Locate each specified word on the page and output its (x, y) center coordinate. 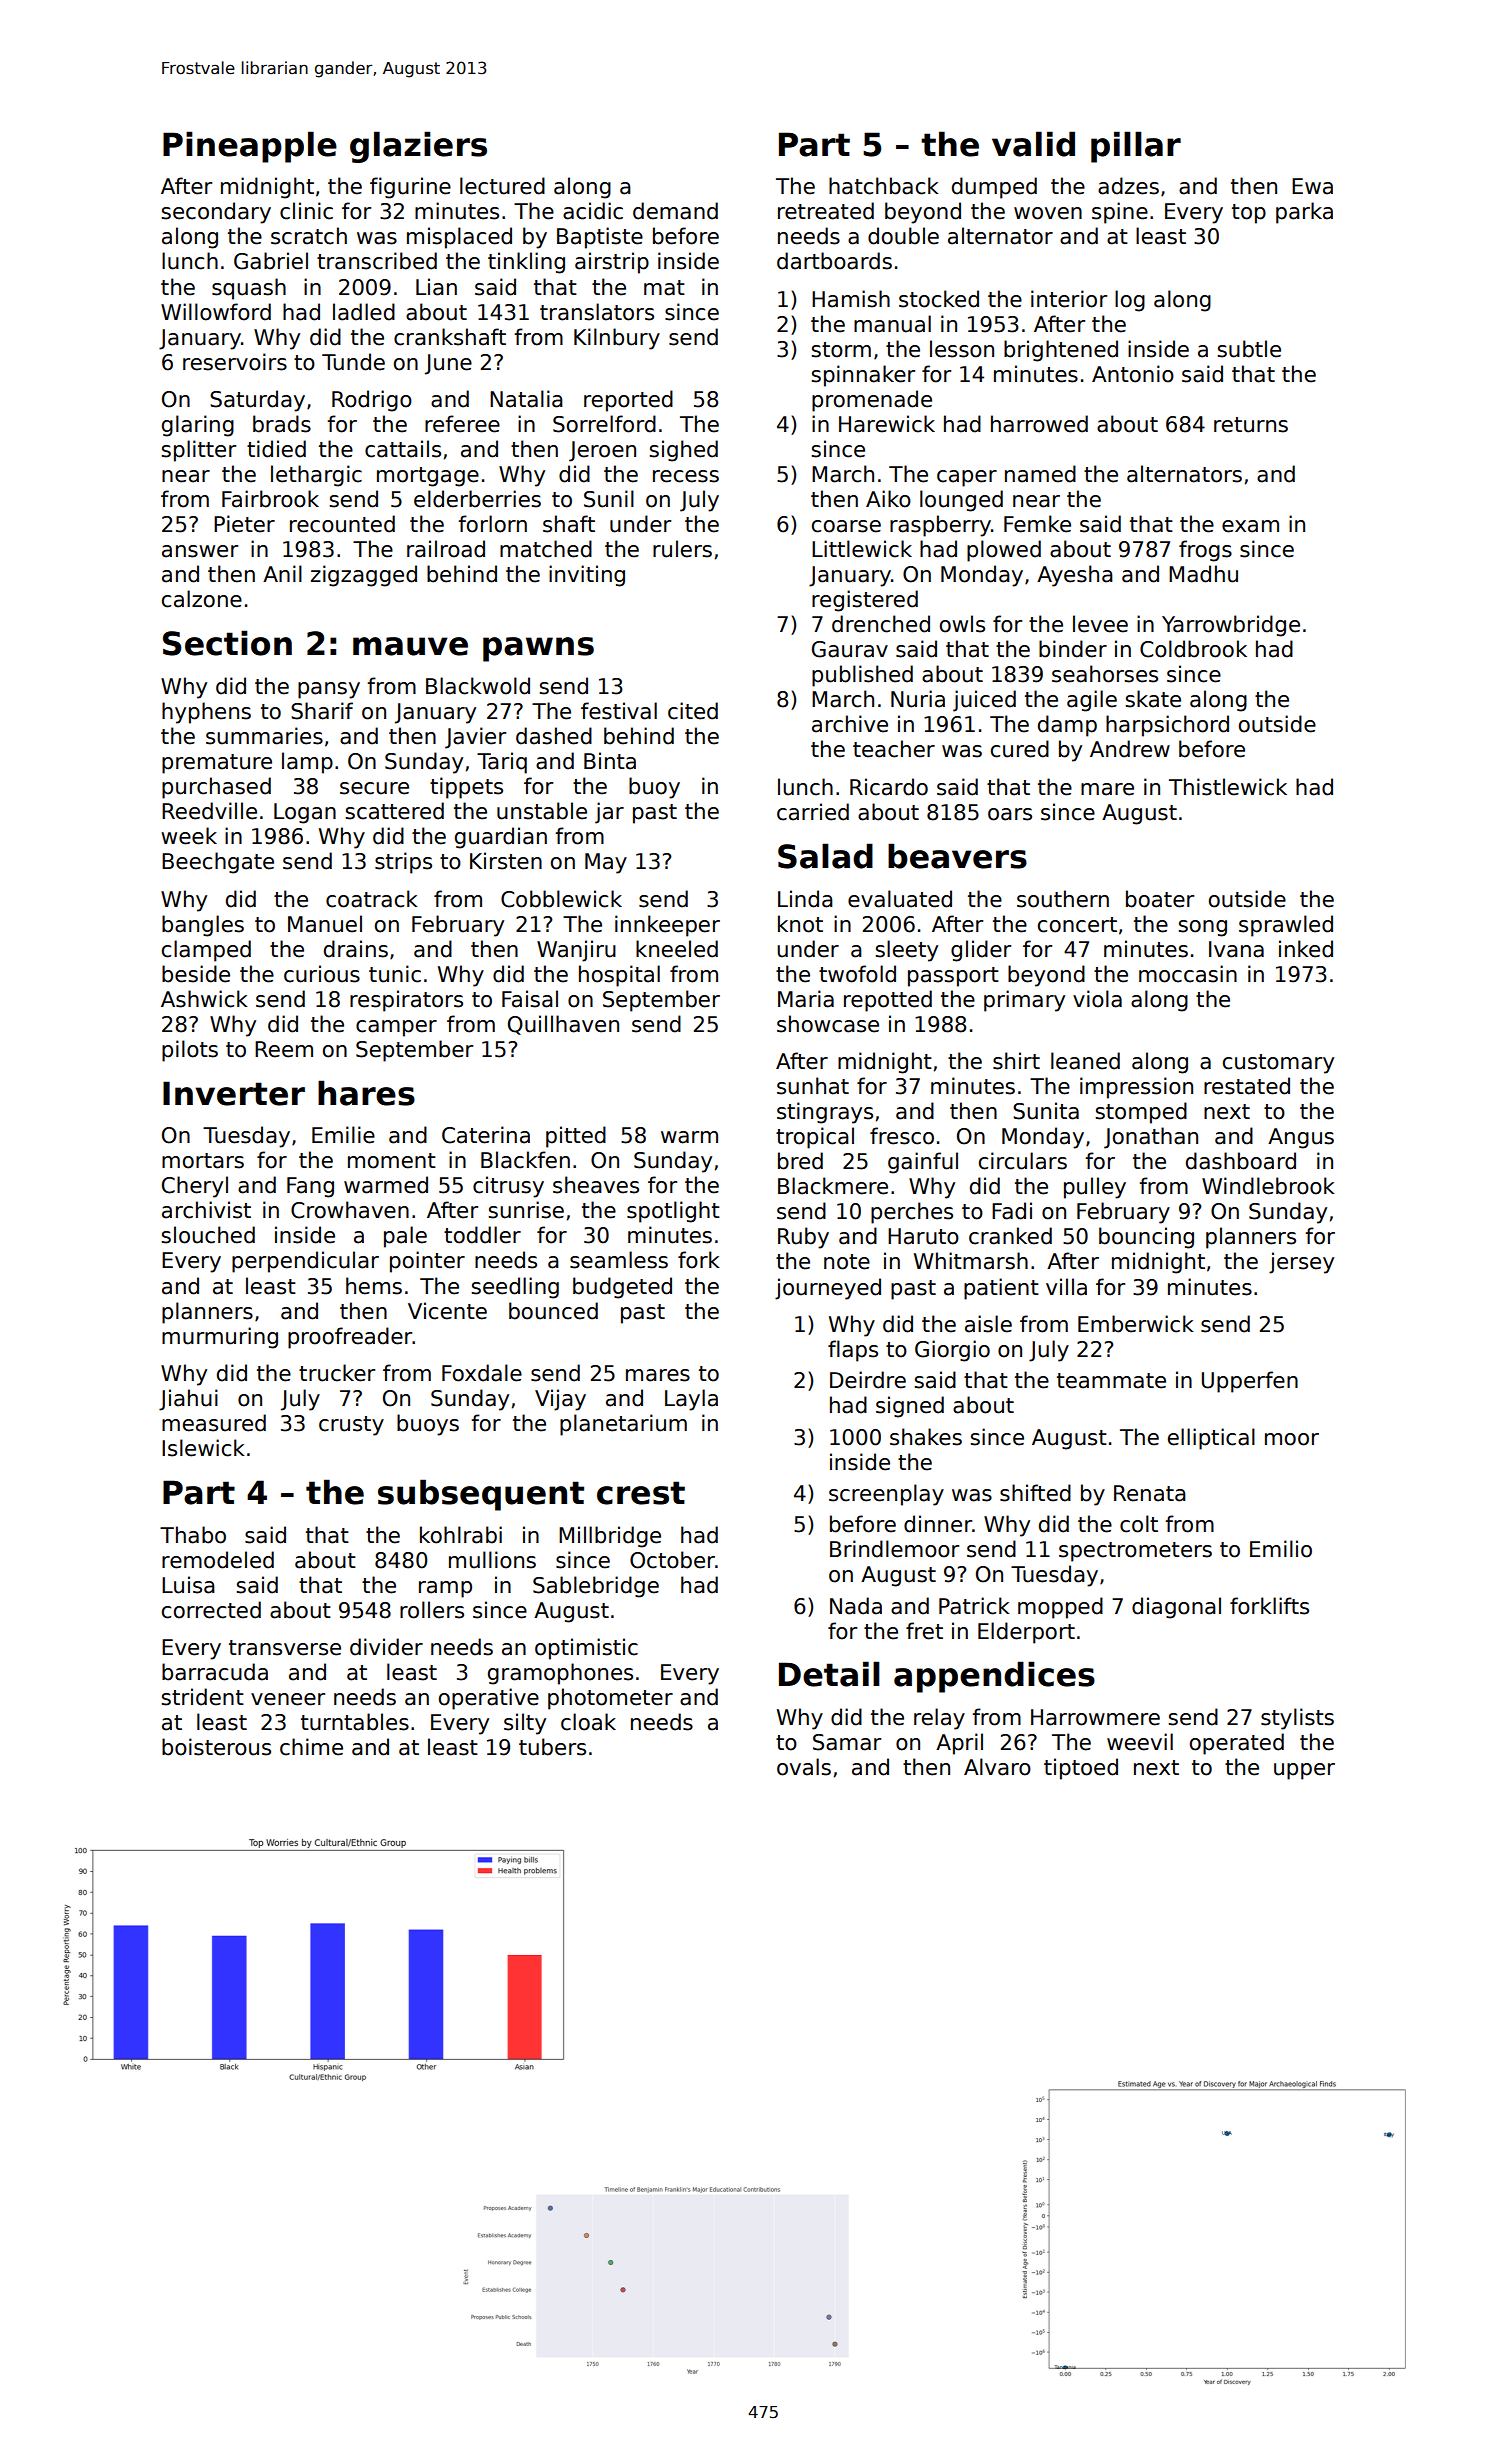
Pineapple (250, 147)
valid (1033, 144)
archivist (206, 1210)
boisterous (216, 1747)
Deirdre (868, 1380)
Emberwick (1136, 1324)
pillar (1136, 147)
